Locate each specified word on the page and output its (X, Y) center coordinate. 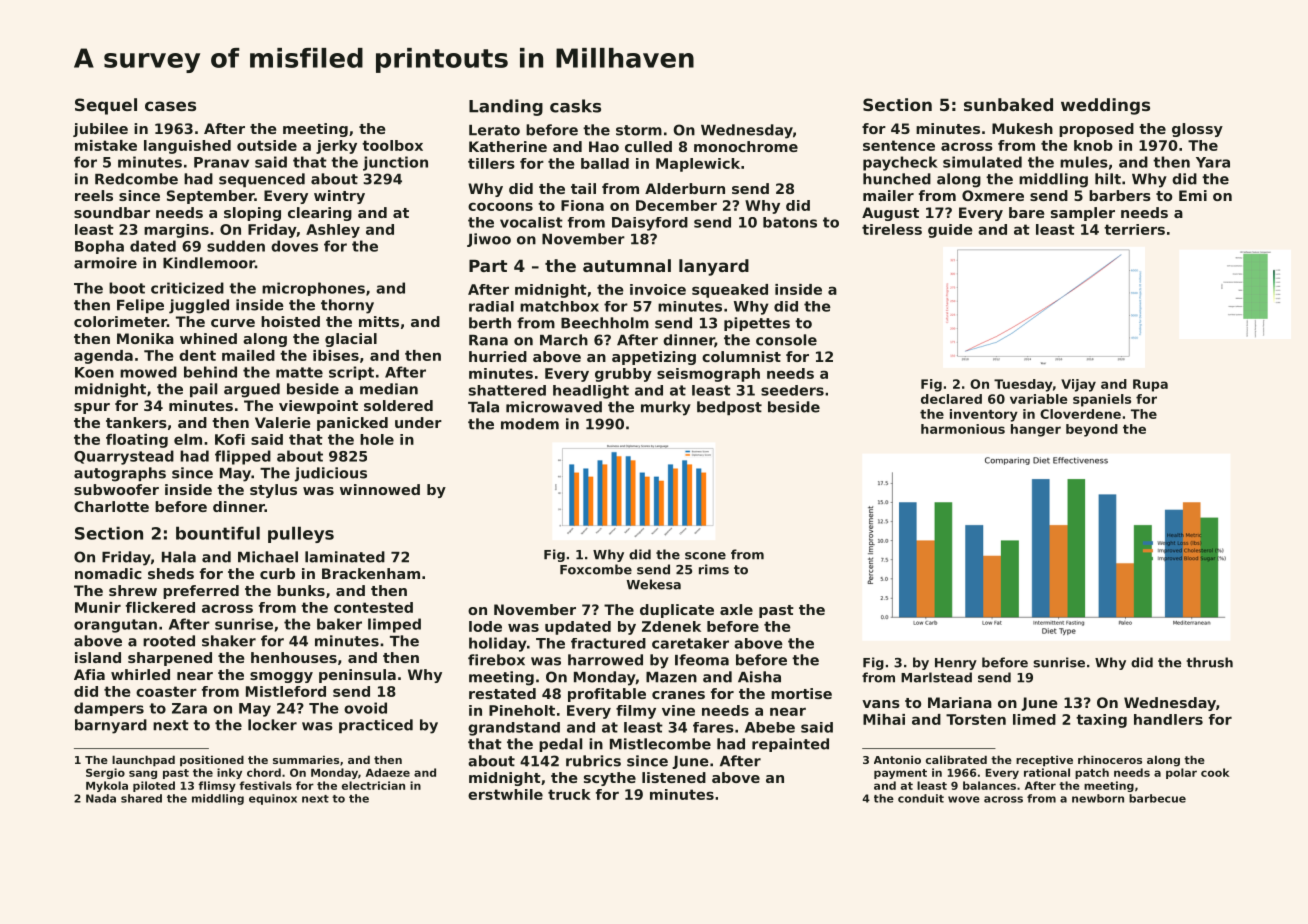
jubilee (100, 130)
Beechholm (605, 323)
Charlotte (111, 506)
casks (575, 106)
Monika (145, 338)
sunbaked (1008, 104)
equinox (273, 799)
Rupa (1150, 385)
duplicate (677, 611)
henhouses (294, 657)
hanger (1036, 430)
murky (666, 408)
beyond (1092, 430)
